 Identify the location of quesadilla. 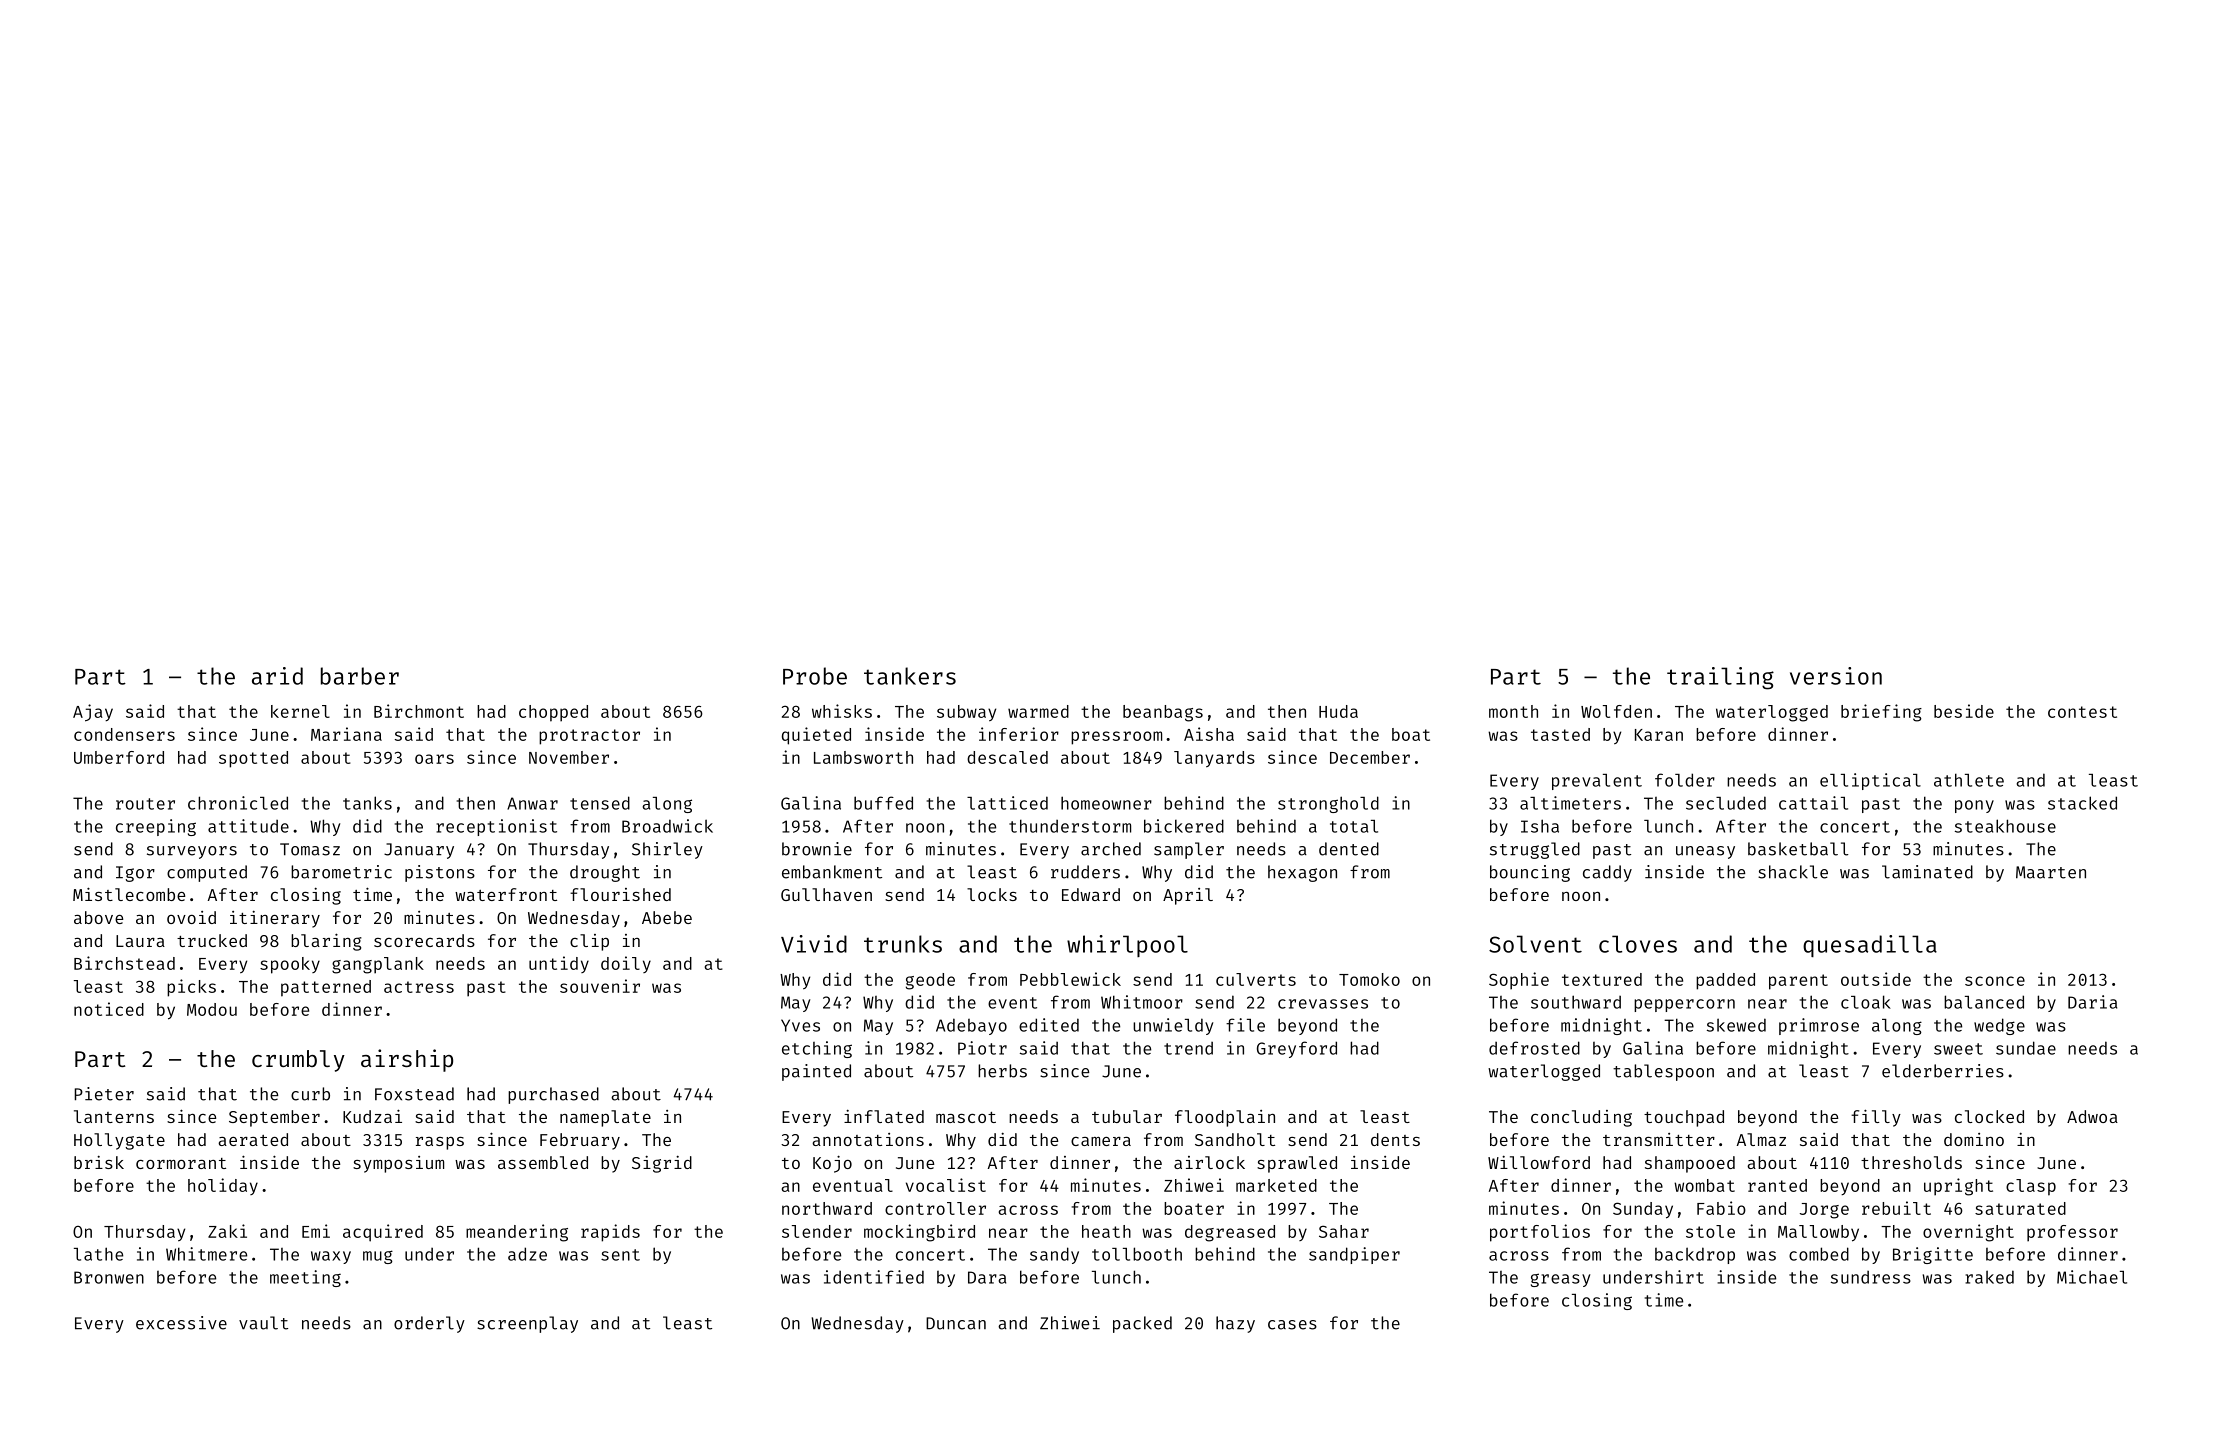
(1870, 946).
